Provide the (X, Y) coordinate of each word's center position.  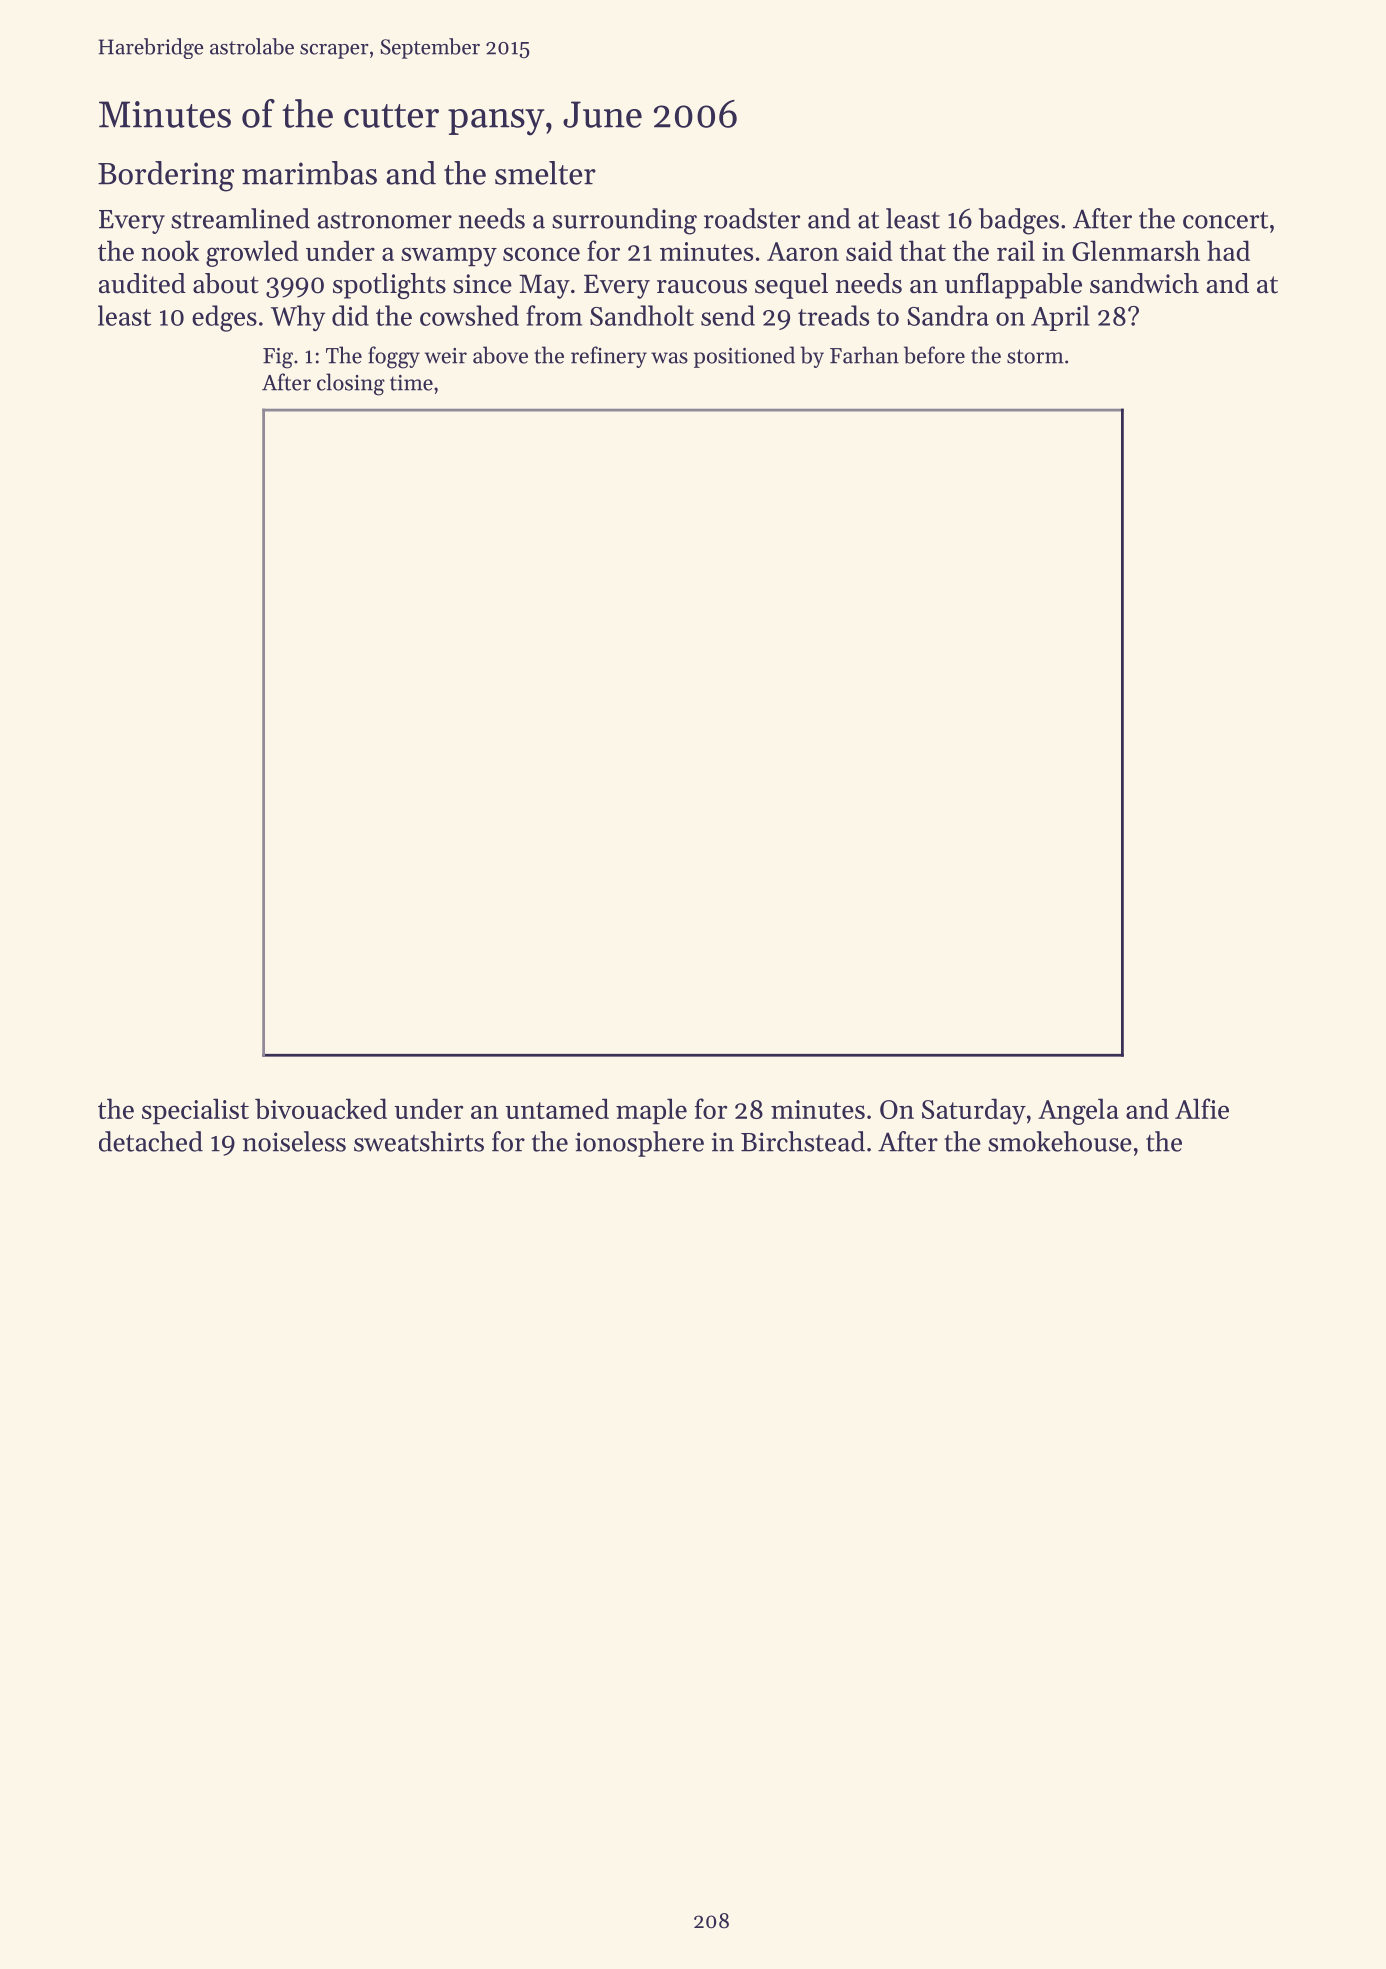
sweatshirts (419, 1141)
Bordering (166, 176)
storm (1035, 356)
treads (833, 315)
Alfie (1202, 1108)
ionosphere (639, 1144)
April (1060, 318)
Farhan (864, 355)
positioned (744, 357)
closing (351, 384)
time (411, 383)
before (934, 355)
